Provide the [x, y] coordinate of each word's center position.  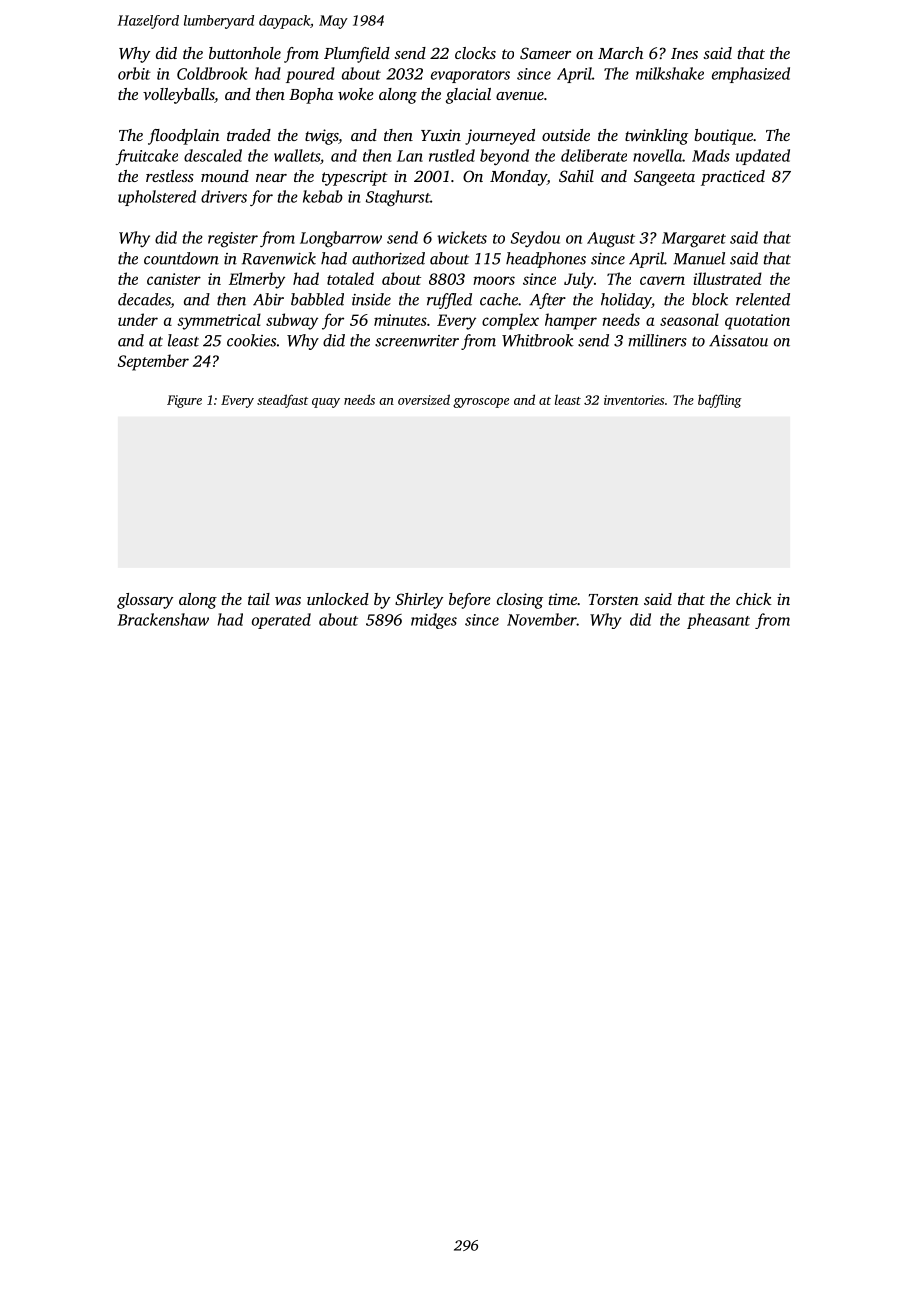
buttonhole [245, 53]
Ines [684, 53]
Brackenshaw [163, 619]
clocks [475, 53]
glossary [145, 601]
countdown [181, 258]
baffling [720, 401]
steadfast [282, 401]
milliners [657, 340]
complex [510, 321]
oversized [424, 399]
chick [754, 599]
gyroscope [481, 403]
